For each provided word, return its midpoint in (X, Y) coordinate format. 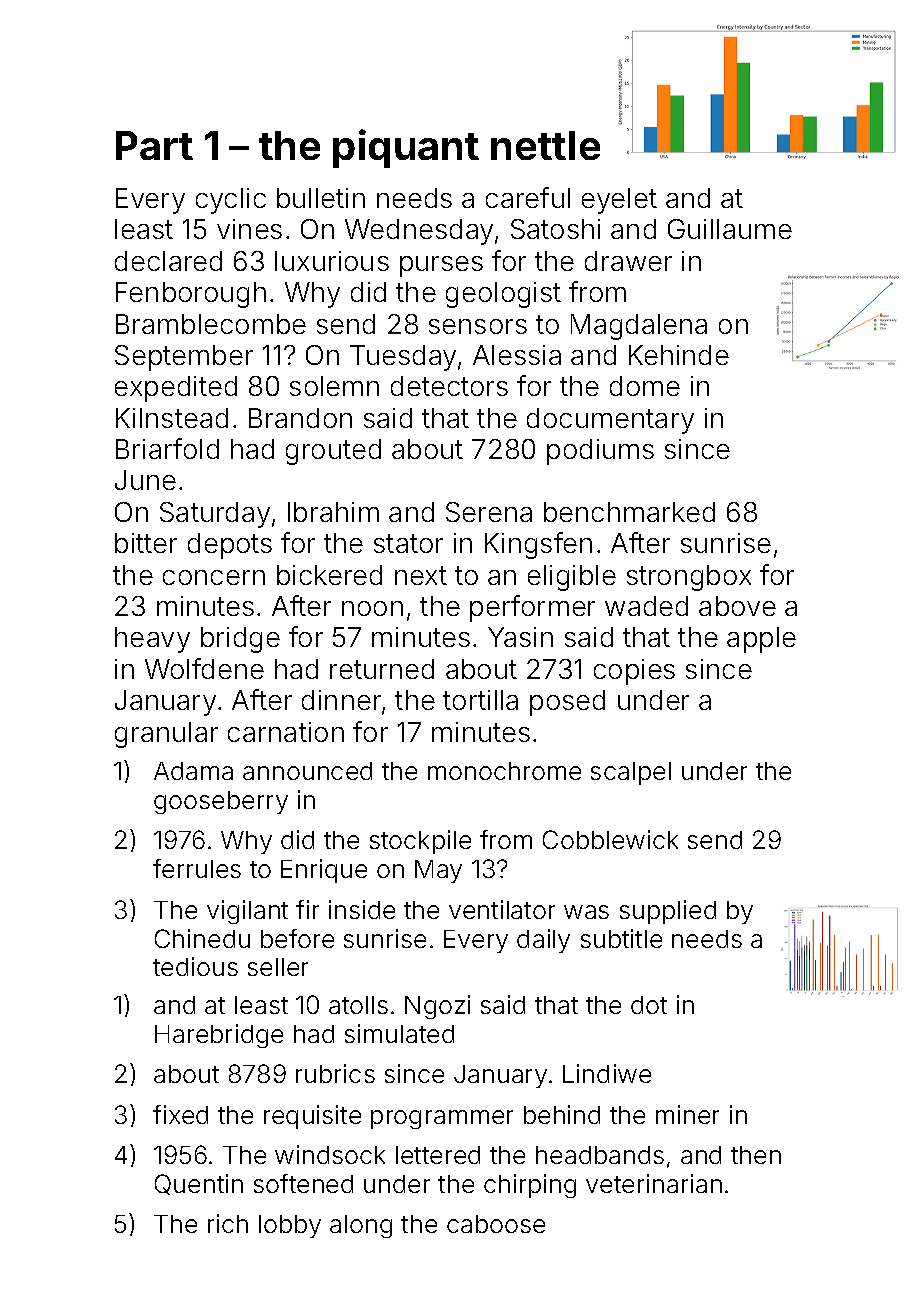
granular (166, 735)
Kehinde (679, 355)
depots (230, 546)
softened (303, 1183)
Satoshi (555, 229)
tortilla (480, 700)
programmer (442, 1119)
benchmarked (629, 512)
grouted (333, 452)
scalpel (631, 773)
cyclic (231, 201)
